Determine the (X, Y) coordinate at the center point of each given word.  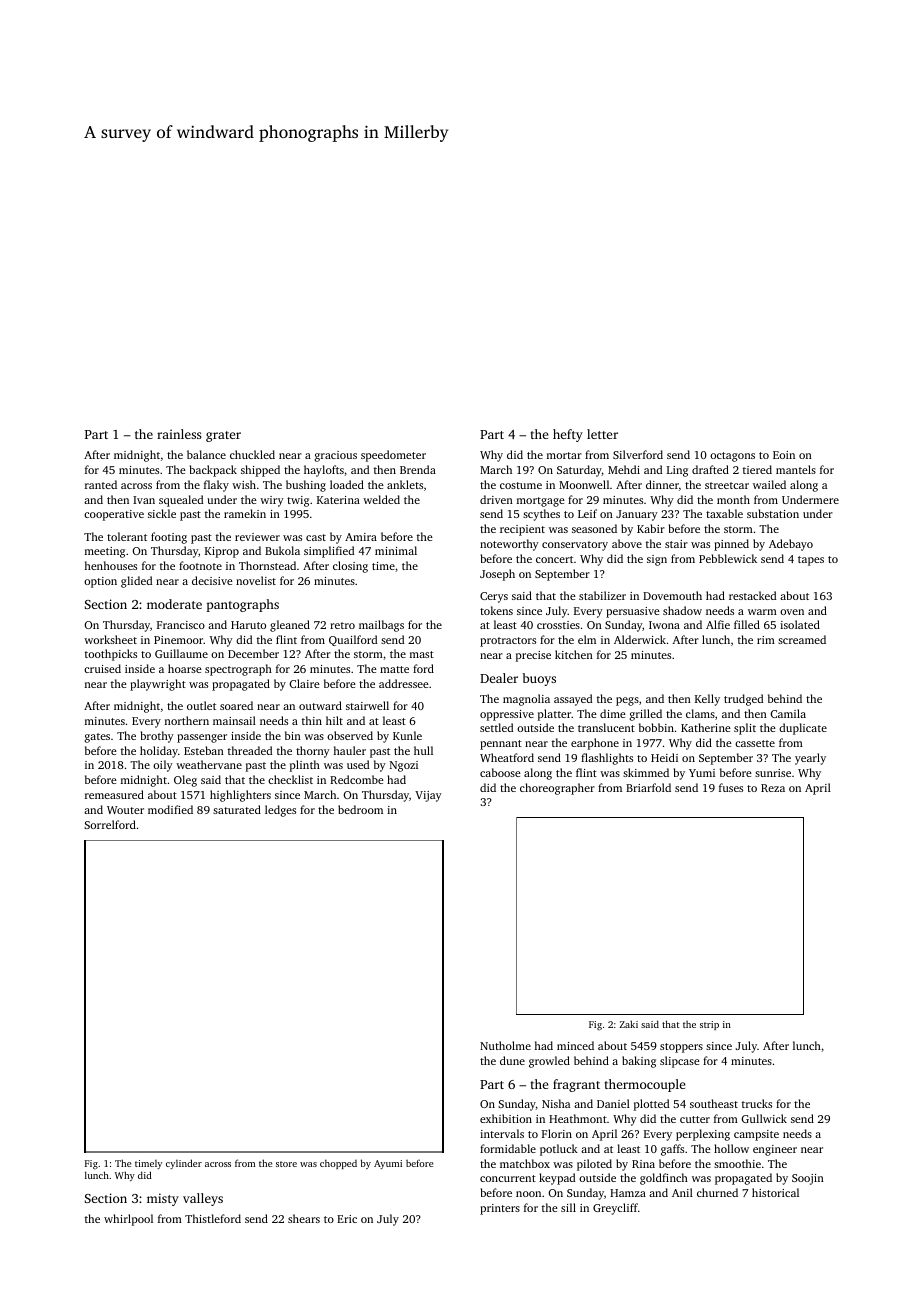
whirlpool (128, 1220)
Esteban (204, 750)
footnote (200, 565)
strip (709, 1025)
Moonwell (584, 484)
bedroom (360, 809)
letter (602, 434)
